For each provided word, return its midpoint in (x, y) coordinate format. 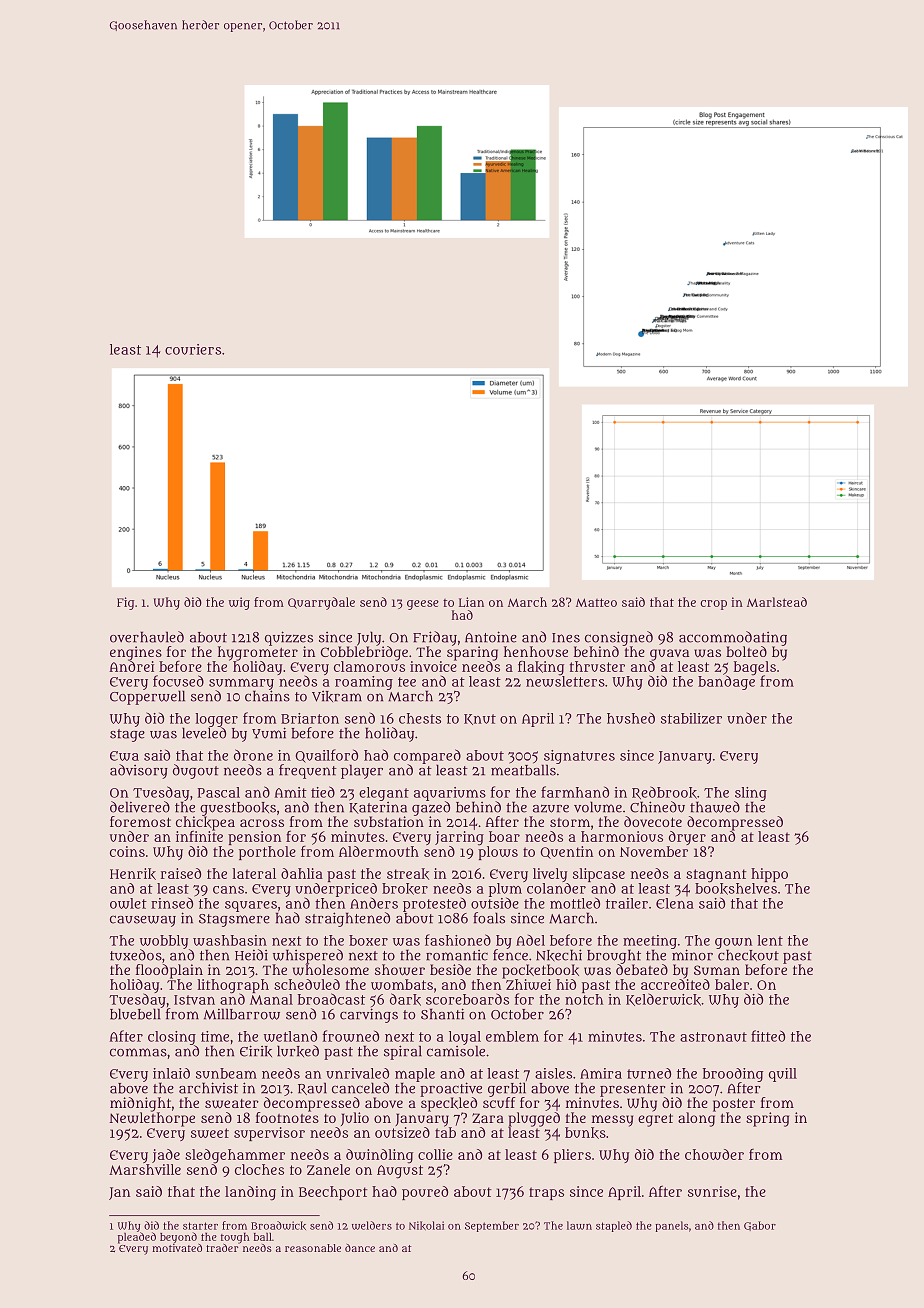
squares (251, 906)
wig (239, 603)
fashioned (458, 940)
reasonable (313, 1248)
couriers (193, 349)
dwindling (379, 1156)
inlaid (171, 1073)
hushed (631, 718)
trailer (627, 903)
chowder (714, 1154)
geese (423, 605)
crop (713, 605)
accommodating (733, 638)
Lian (471, 602)
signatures (579, 757)
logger (217, 720)
